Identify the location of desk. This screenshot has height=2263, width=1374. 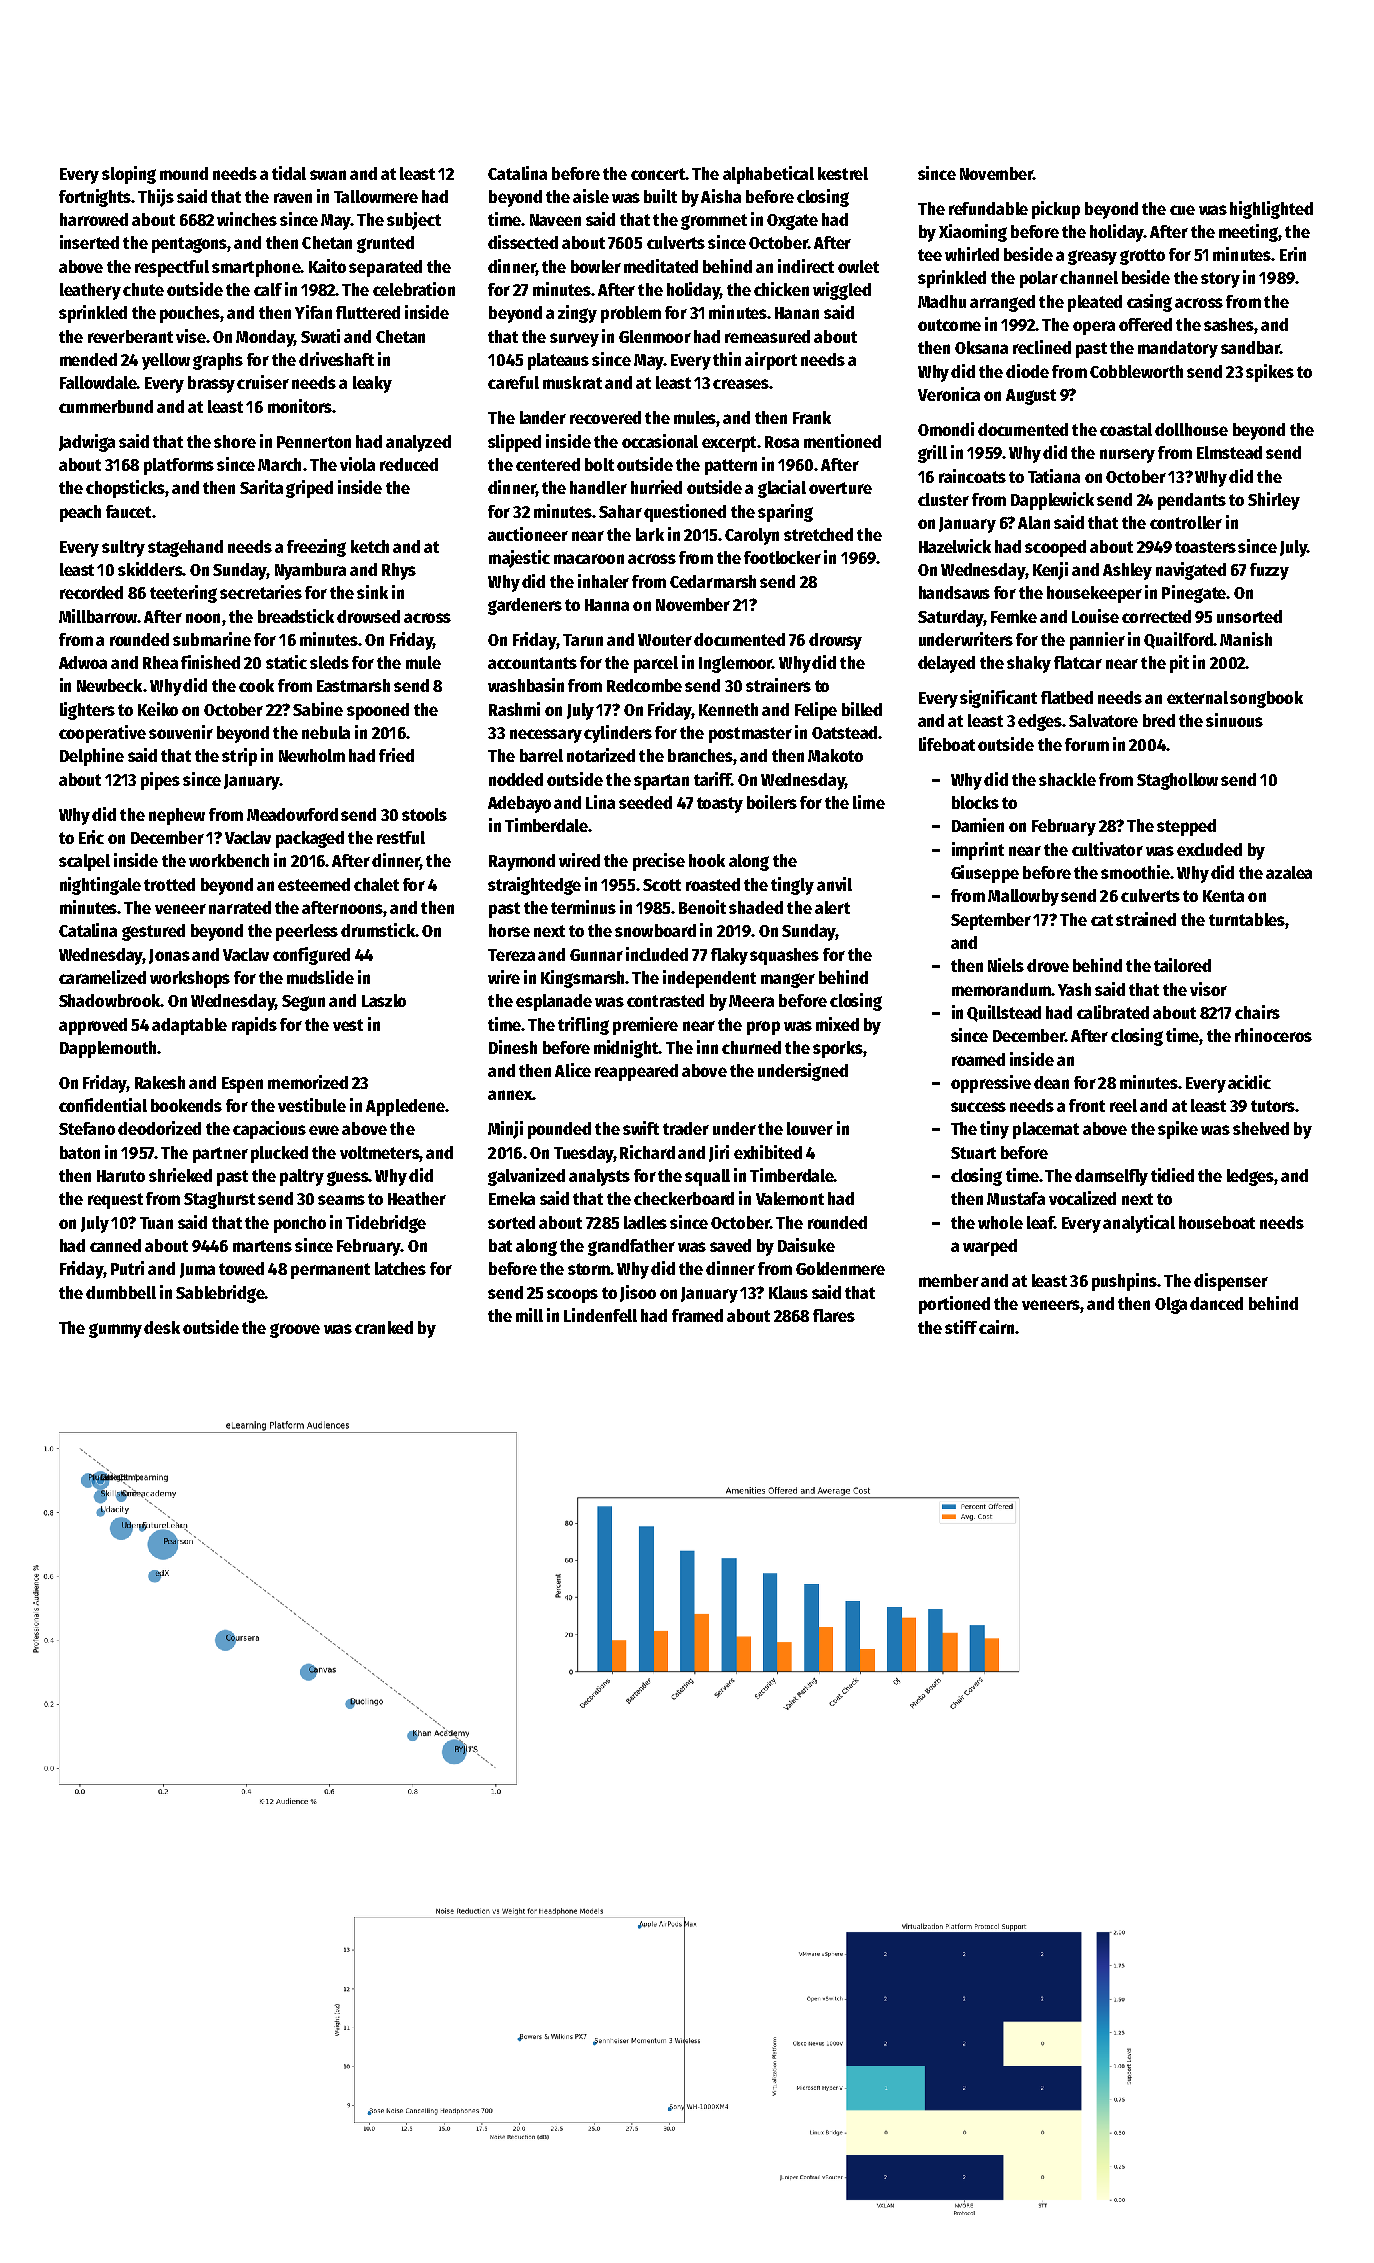
(162, 1327).
